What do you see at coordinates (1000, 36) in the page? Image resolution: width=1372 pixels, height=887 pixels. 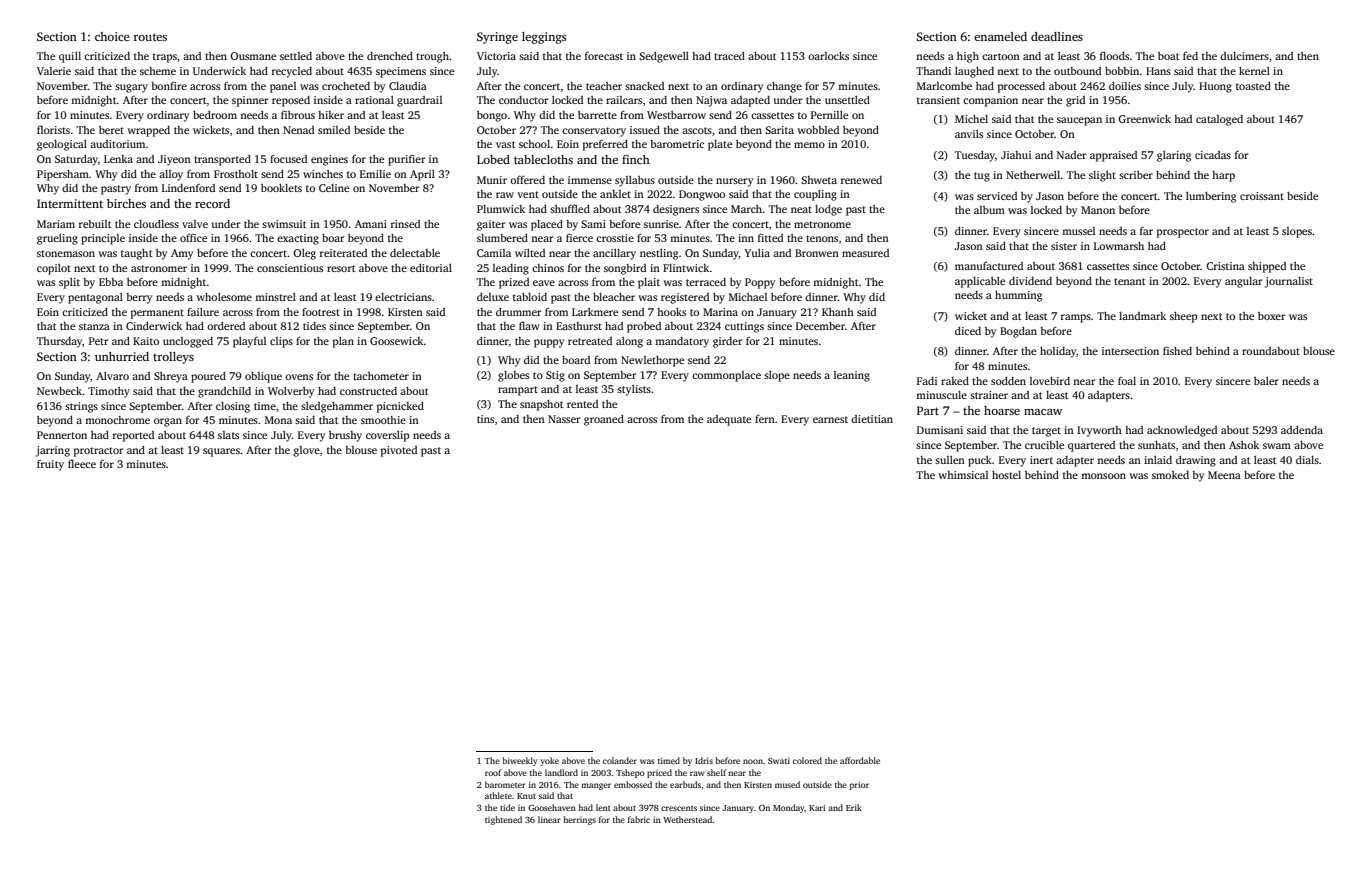 I see `enameled` at bounding box center [1000, 36].
